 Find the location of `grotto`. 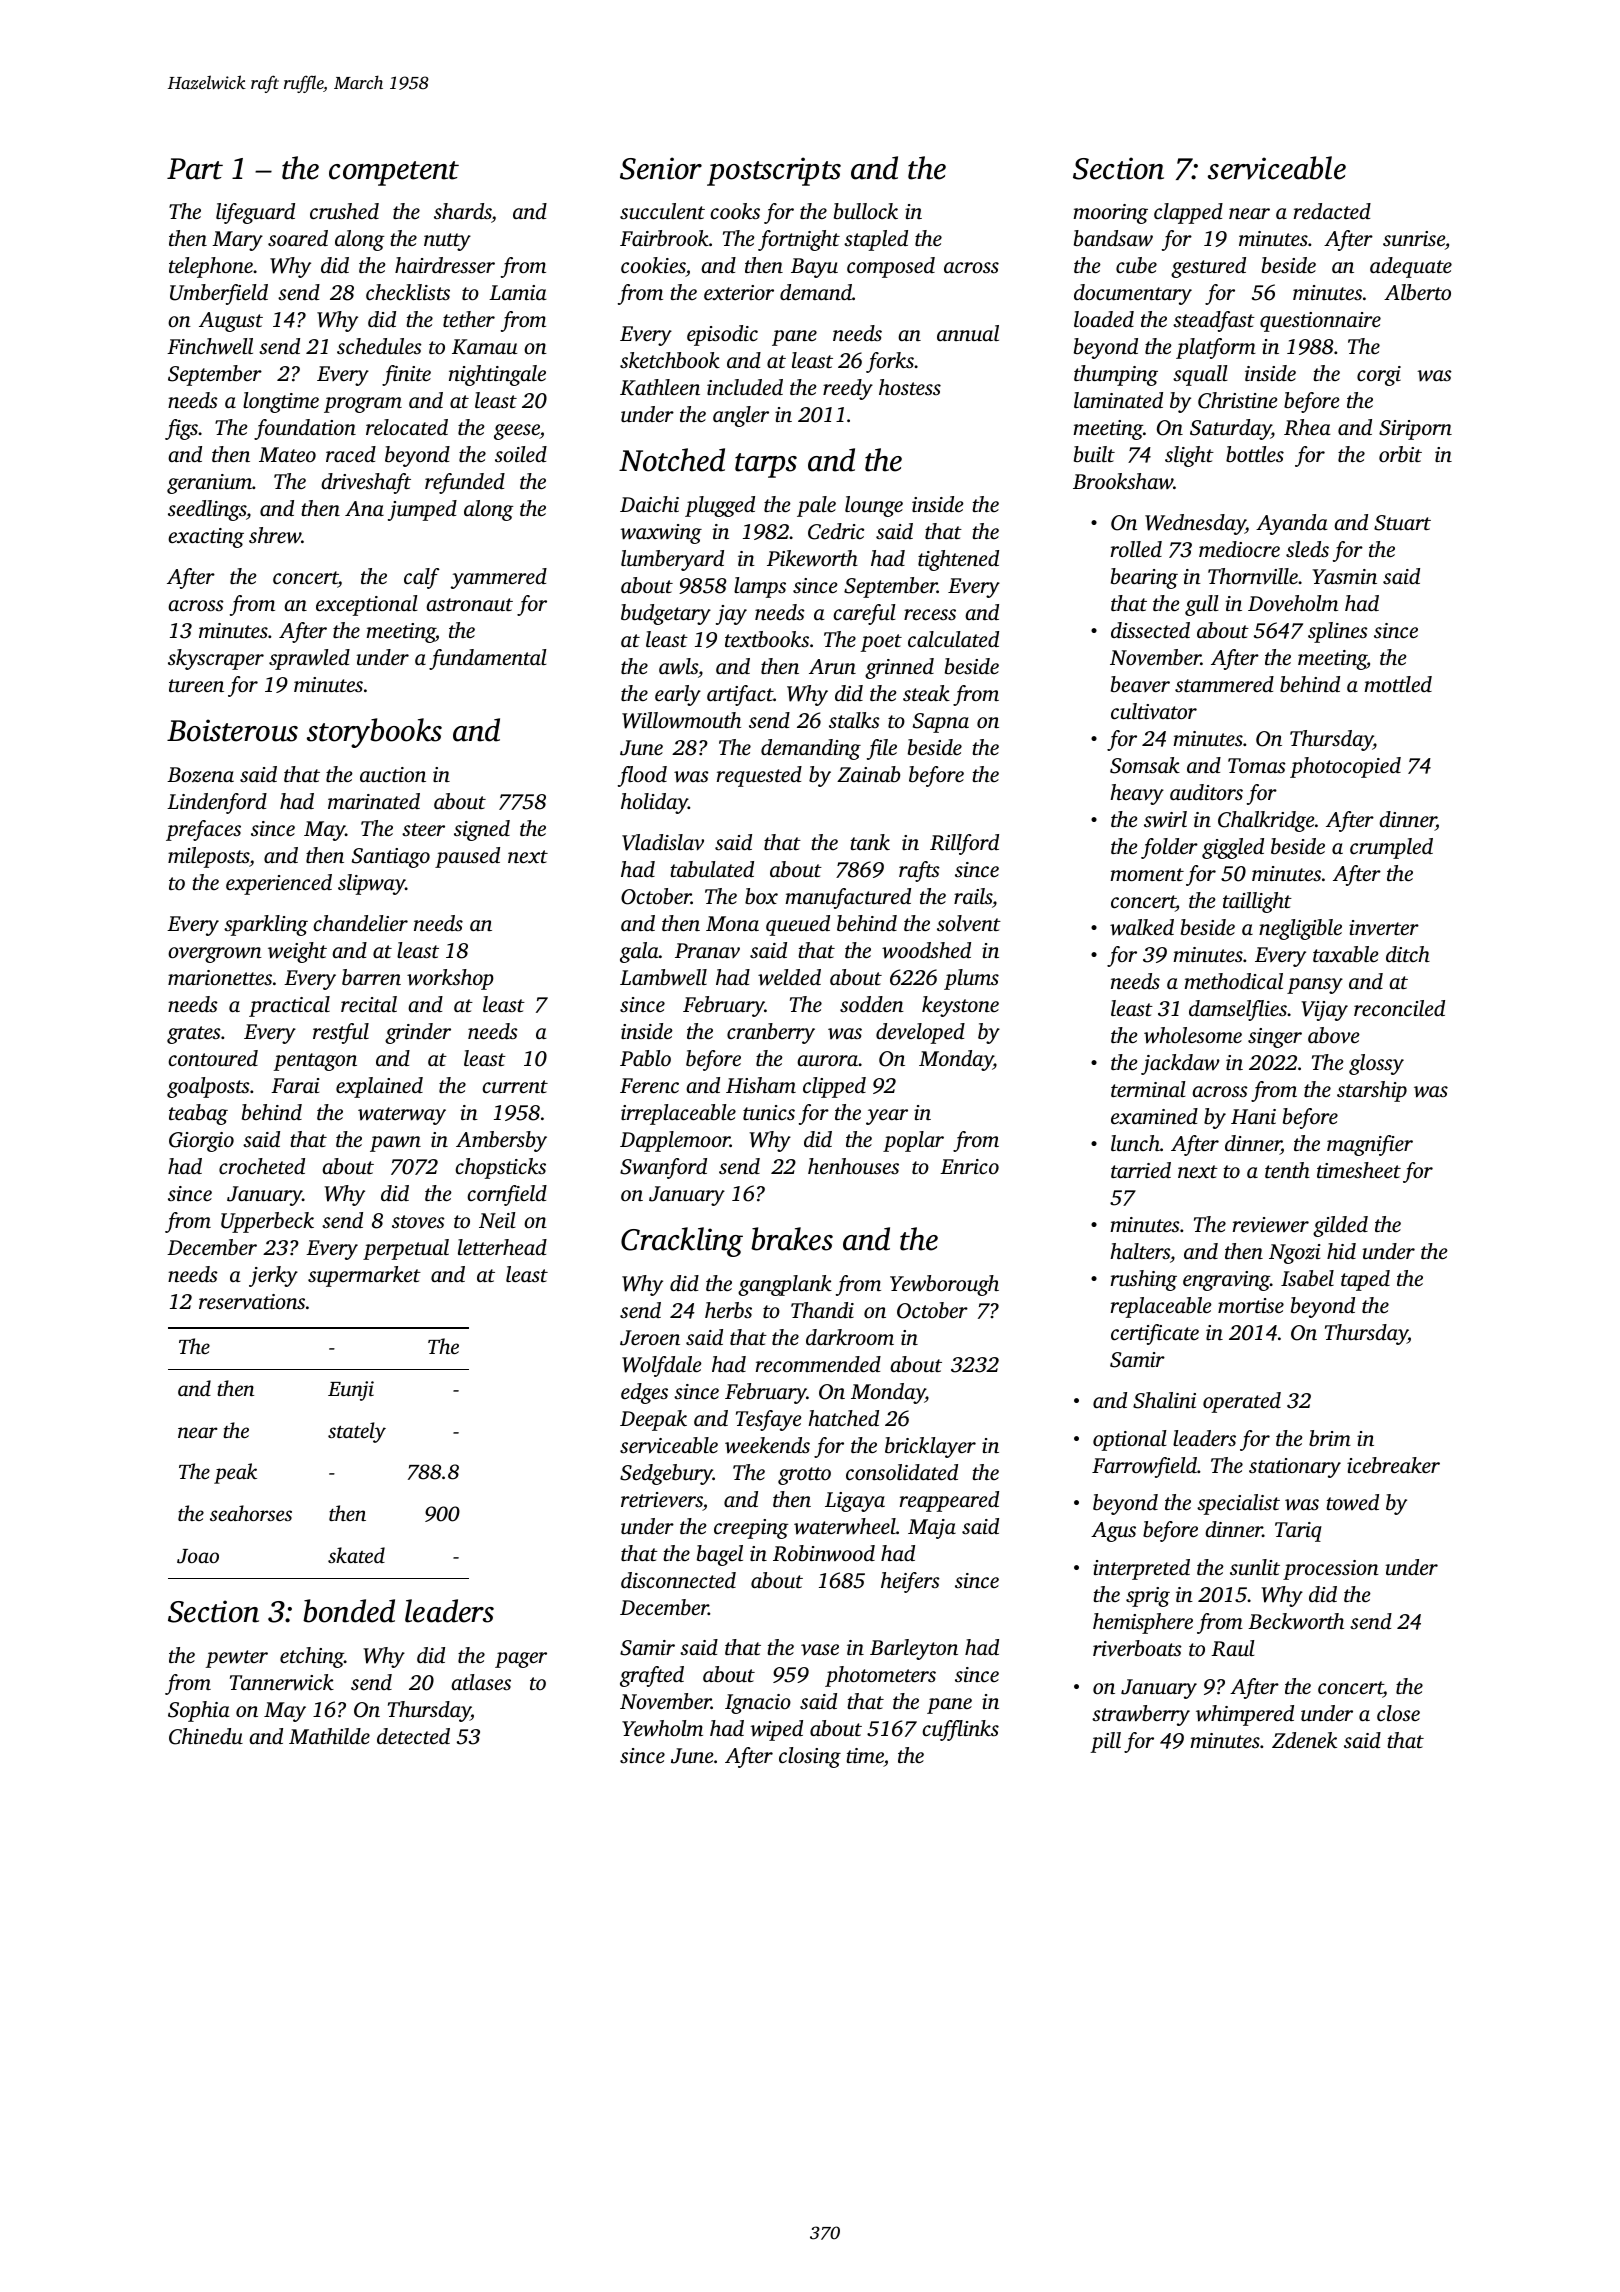

grotto is located at coordinates (804, 1476).
